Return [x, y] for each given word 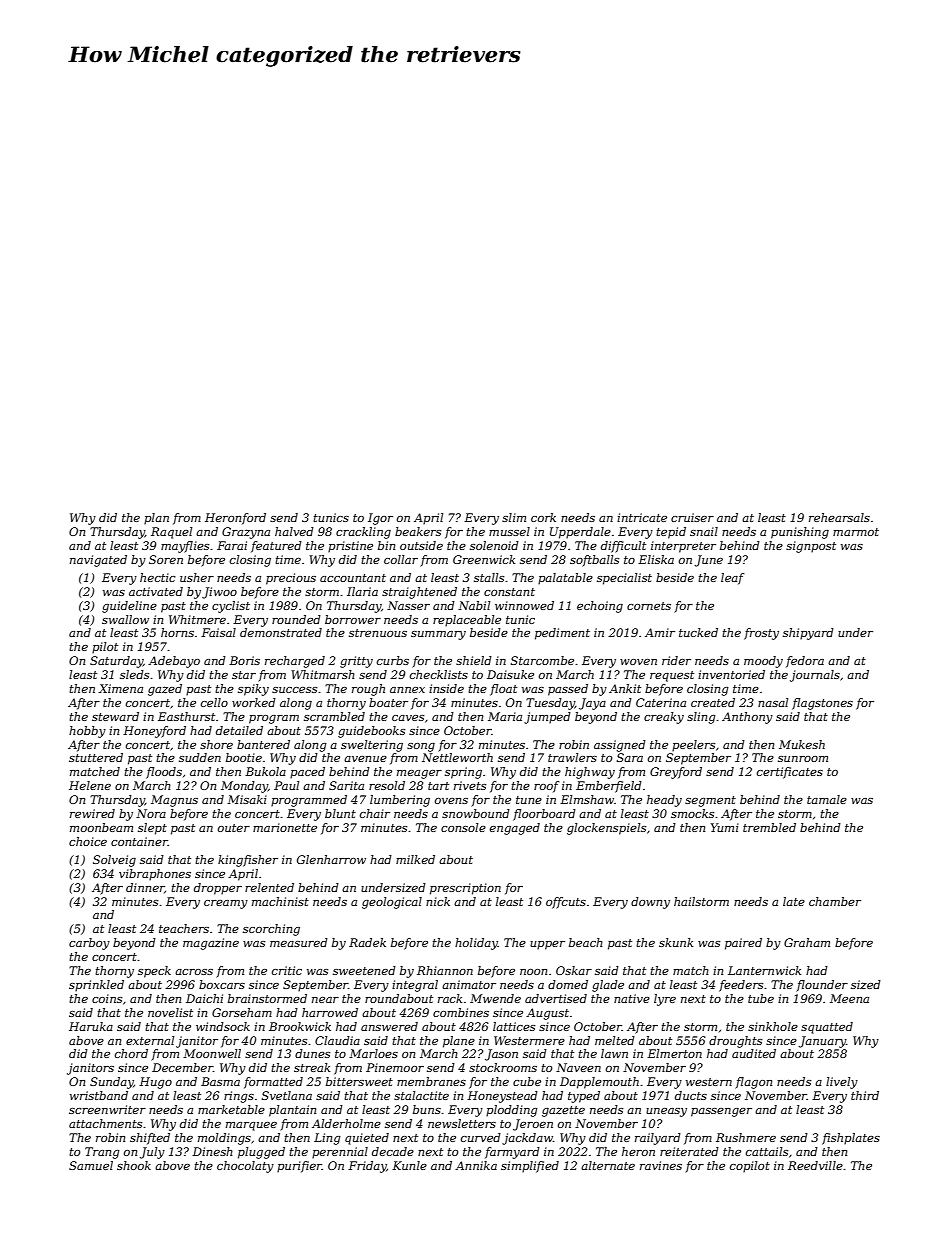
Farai [232, 545]
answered [389, 1026]
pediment [562, 634]
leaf [733, 579]
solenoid [494, 545]
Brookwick [300, 1026]
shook [134, 1165]
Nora [151, 813]
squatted [827, 1028]
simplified [530, 1167]
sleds [134, 674]
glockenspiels [606, 829]
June [708, 561]
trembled [769, 827]
